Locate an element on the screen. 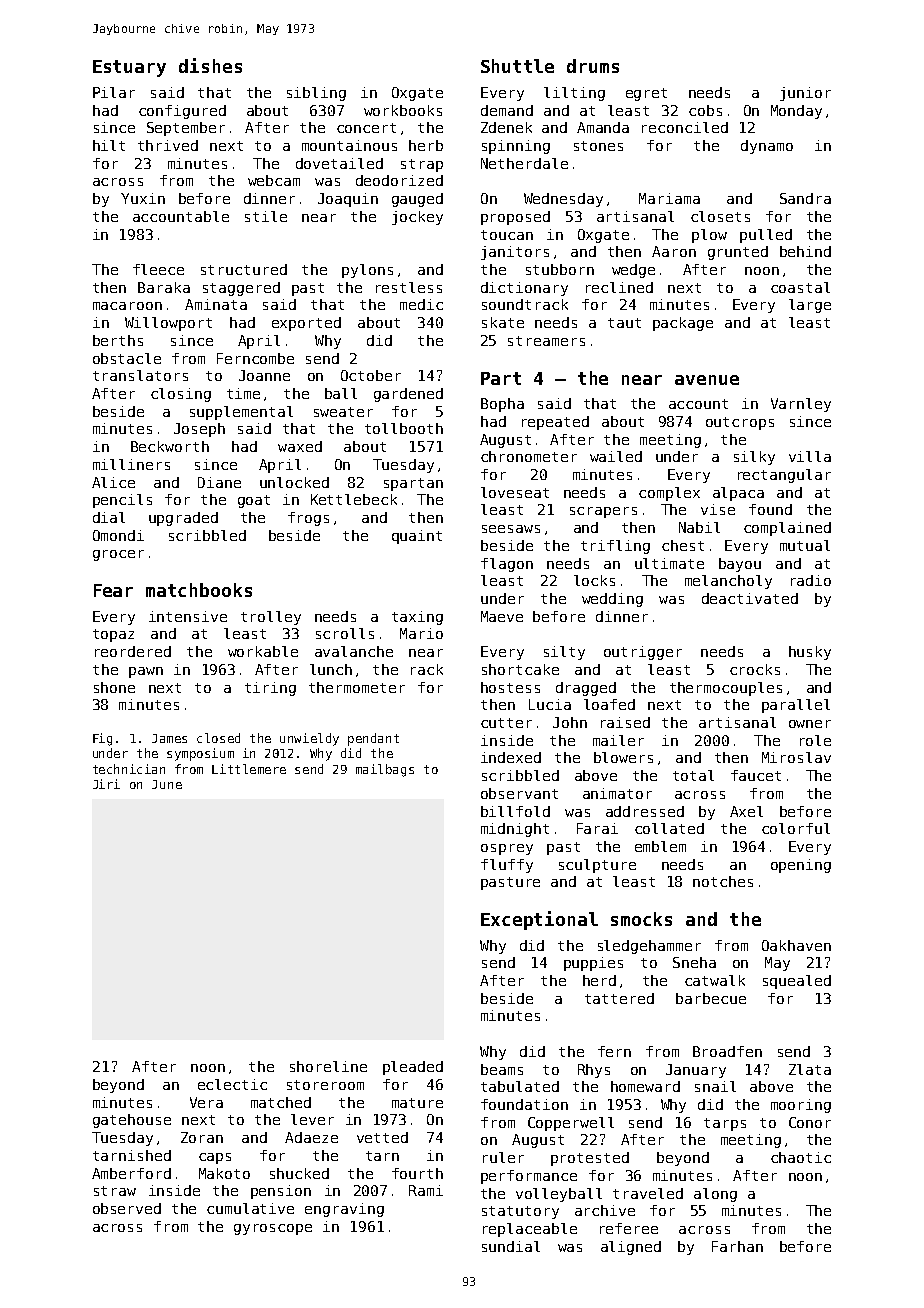  Varnley is located at coordinates (801, 405).
